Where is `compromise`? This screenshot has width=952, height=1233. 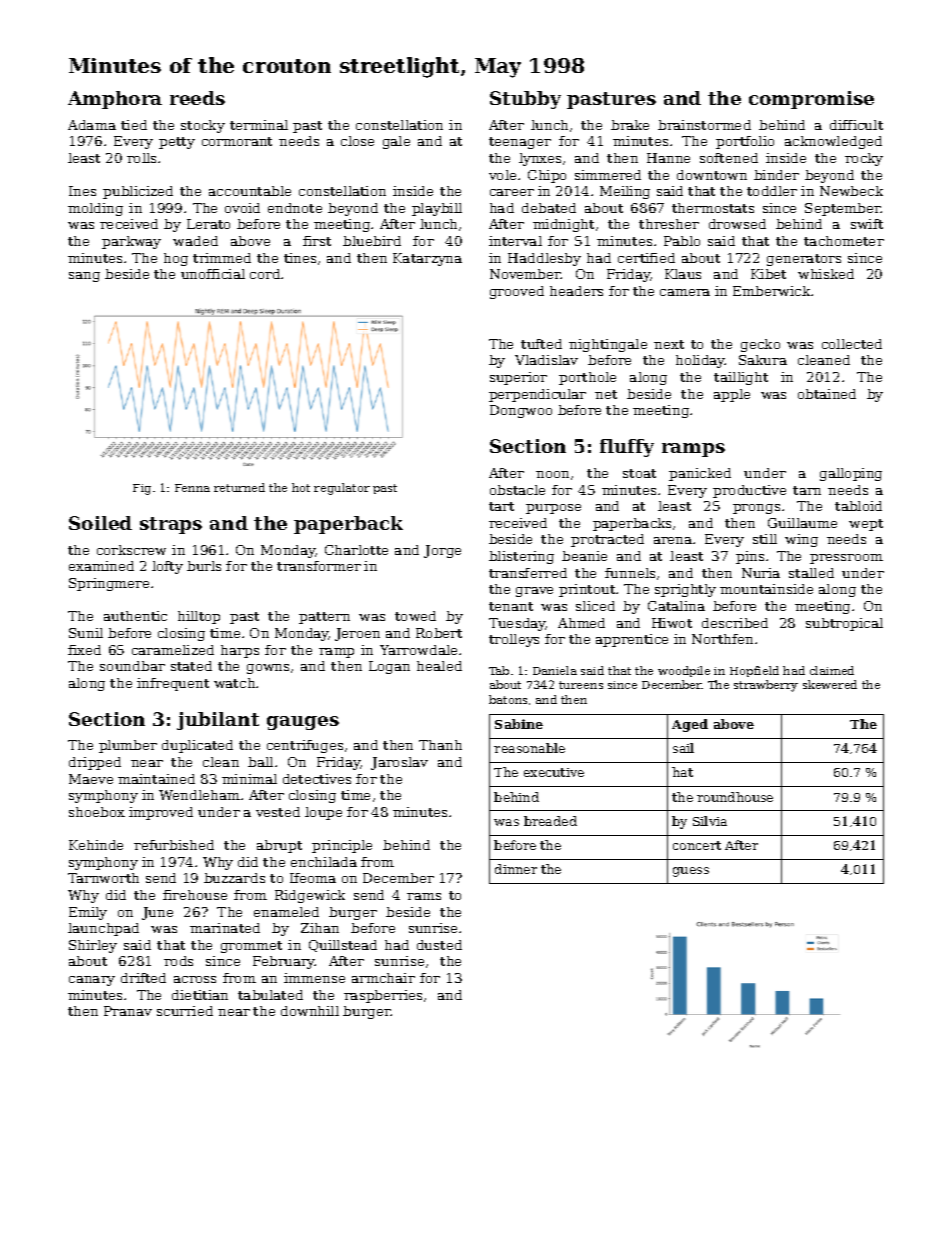 compromise is located at coordinates (811, 100).
